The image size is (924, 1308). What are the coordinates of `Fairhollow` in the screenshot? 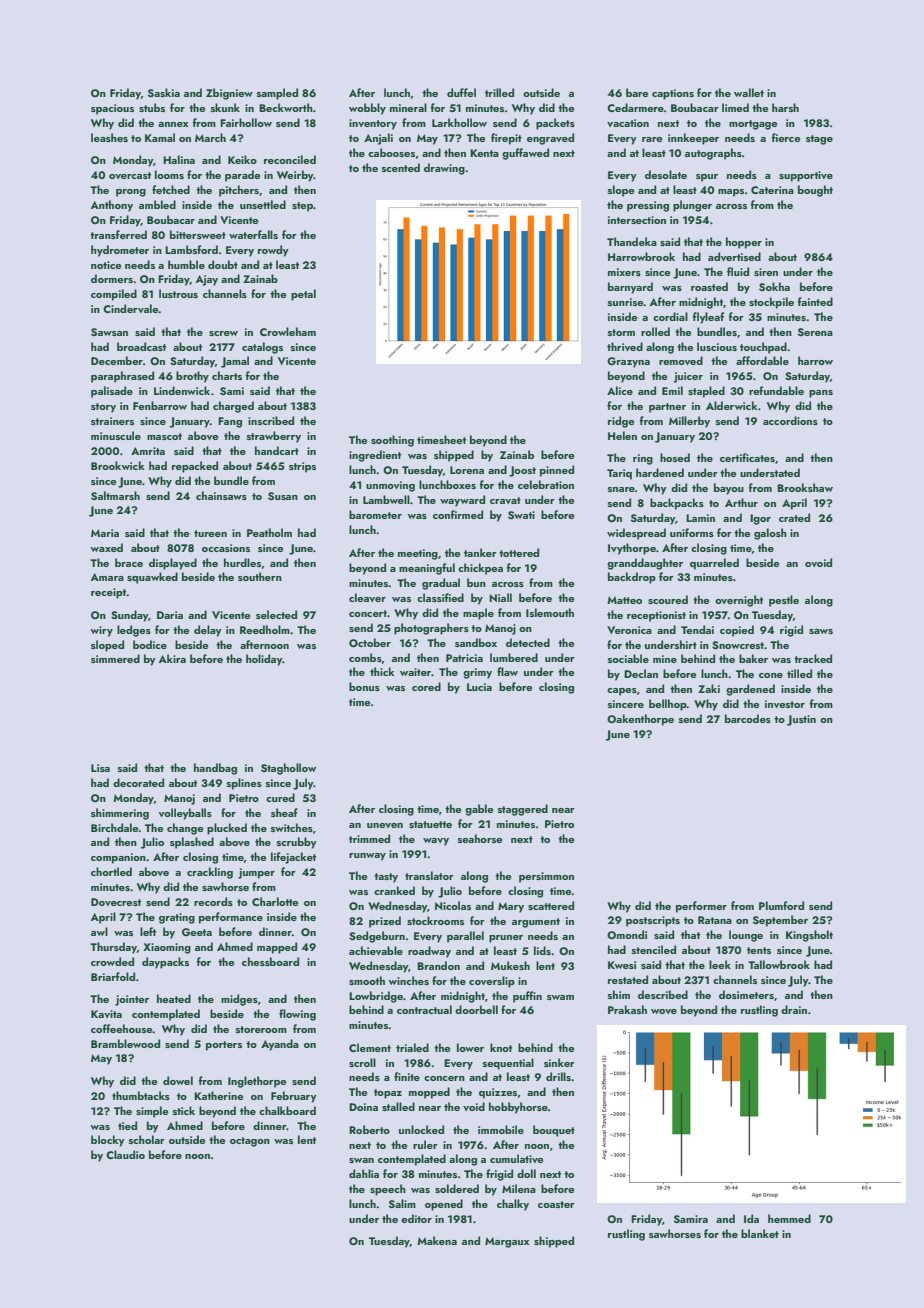 It's located at (246, 122).
